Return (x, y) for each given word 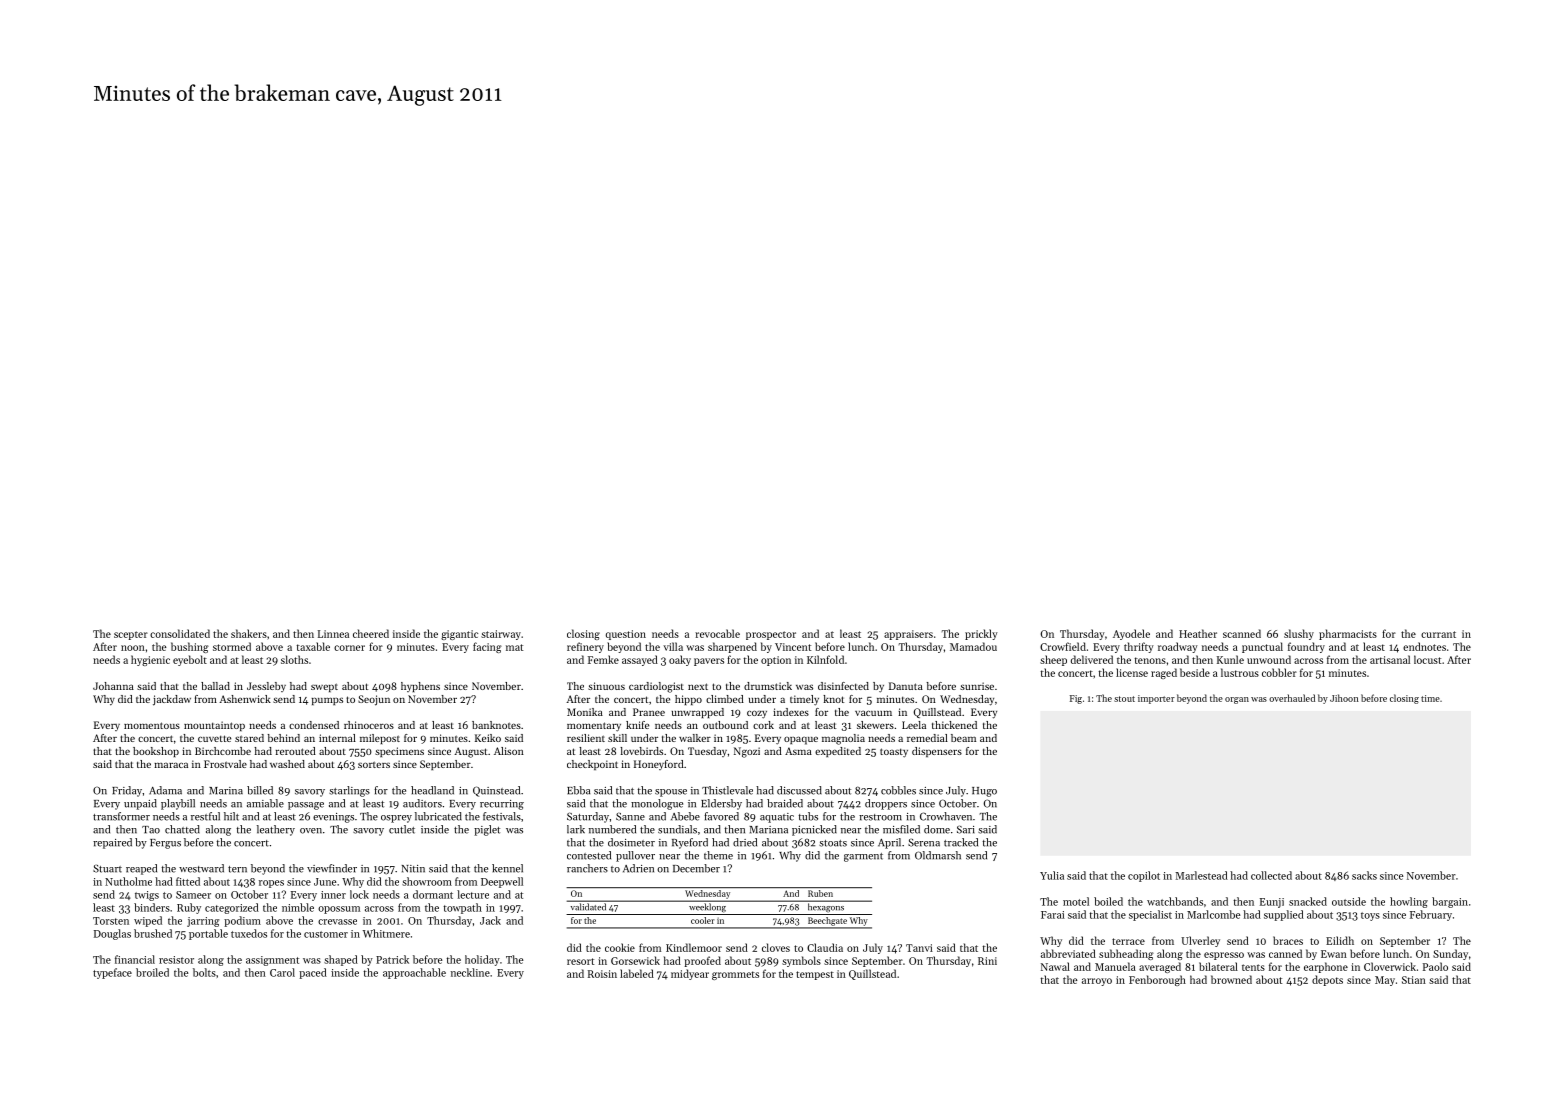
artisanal (1390, 659)
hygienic (150, 660)
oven (311, 831)
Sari (966, 829)
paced (313, 973)
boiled (1108, 901)
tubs (808, 816)
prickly (981, 634)
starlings (349, 791)
